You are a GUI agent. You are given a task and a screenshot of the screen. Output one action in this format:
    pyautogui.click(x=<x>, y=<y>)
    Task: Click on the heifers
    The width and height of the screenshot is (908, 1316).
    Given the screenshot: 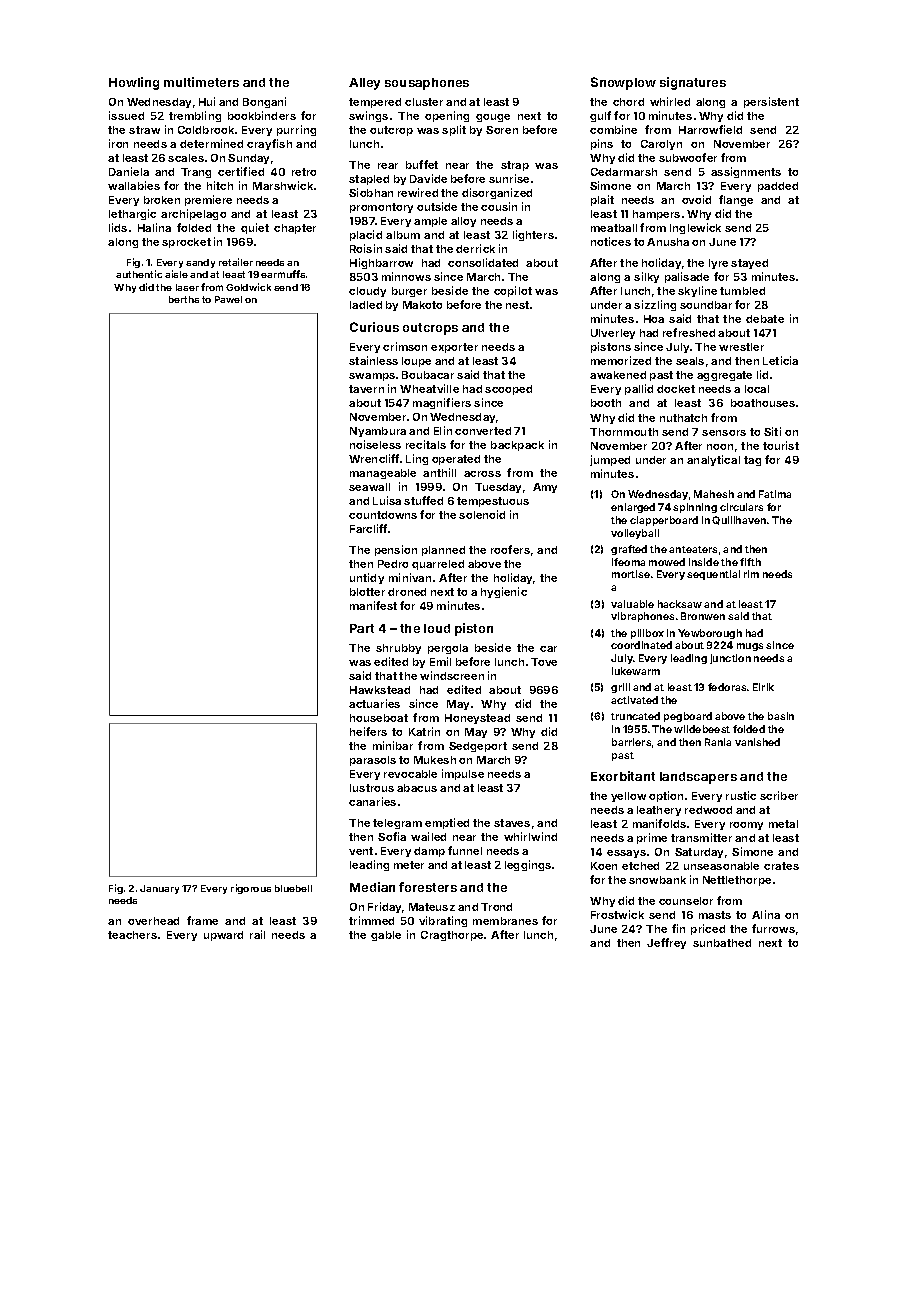 What is the action you would take?
    pyautogui.click(x=368, y=731)
